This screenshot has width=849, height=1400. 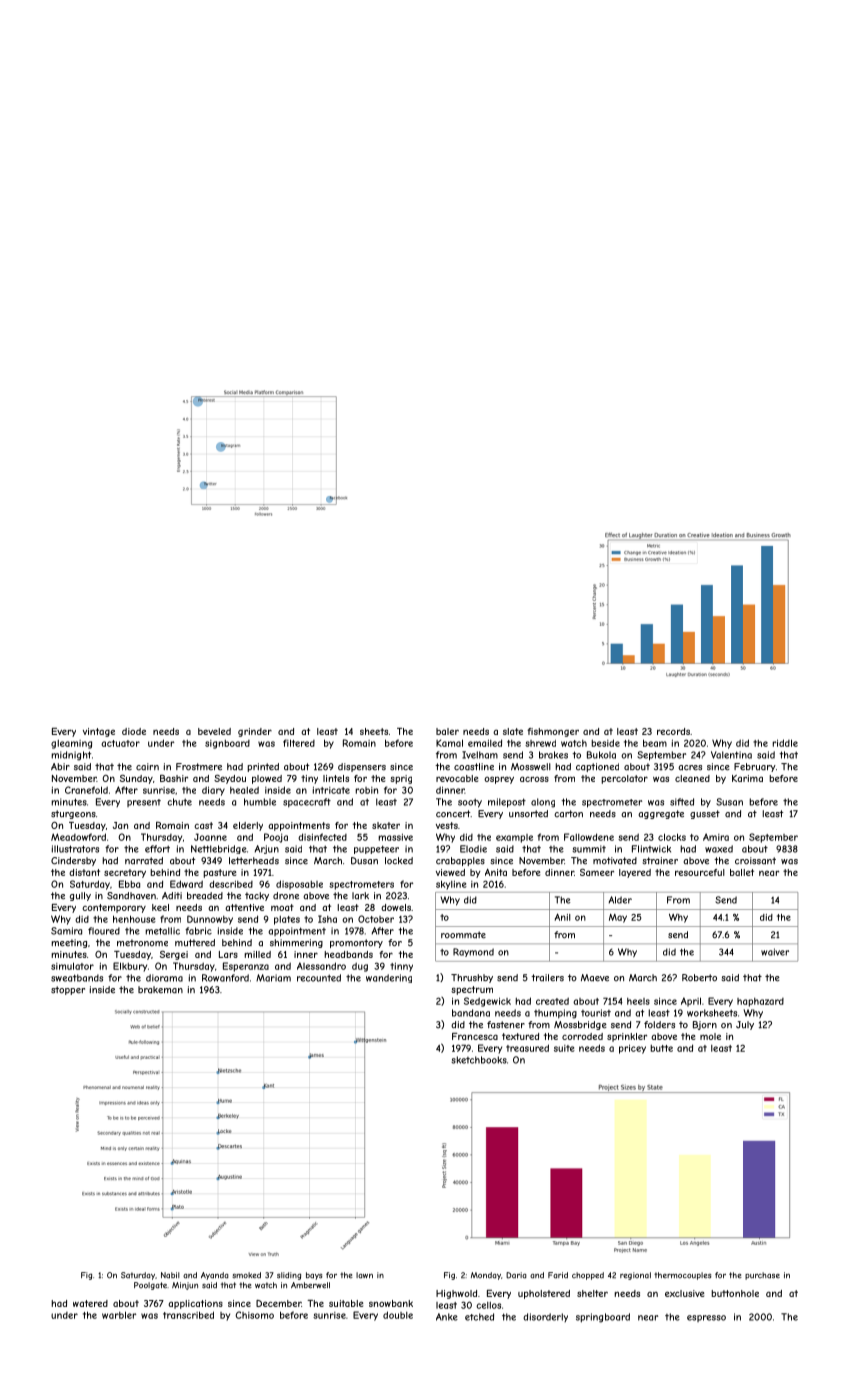 What do you see at coordinates (360, 896) in the screenshot?
I see `lark` at bounding box center [360, 896].
